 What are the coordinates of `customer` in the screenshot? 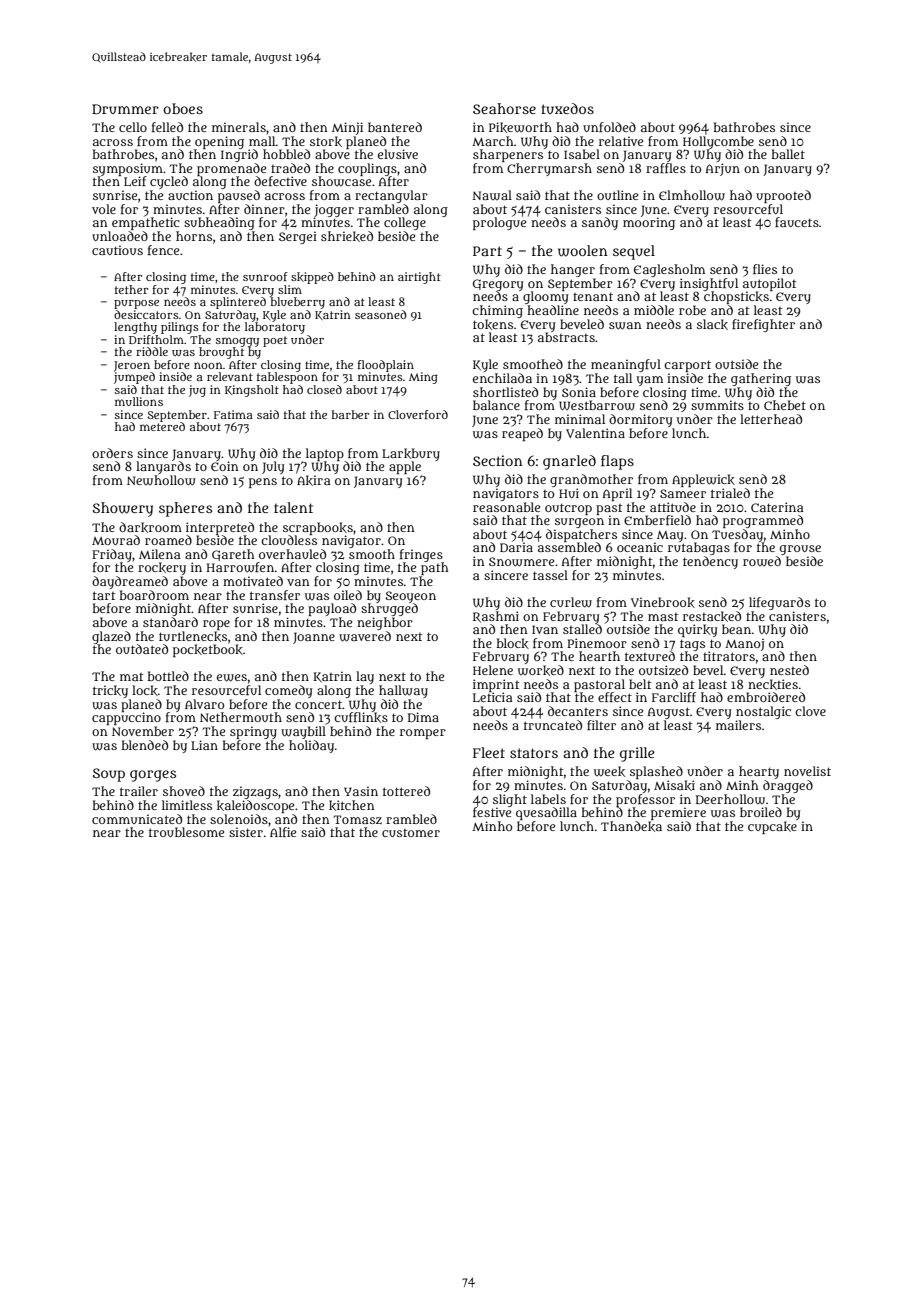 It's located at (411, 833).
